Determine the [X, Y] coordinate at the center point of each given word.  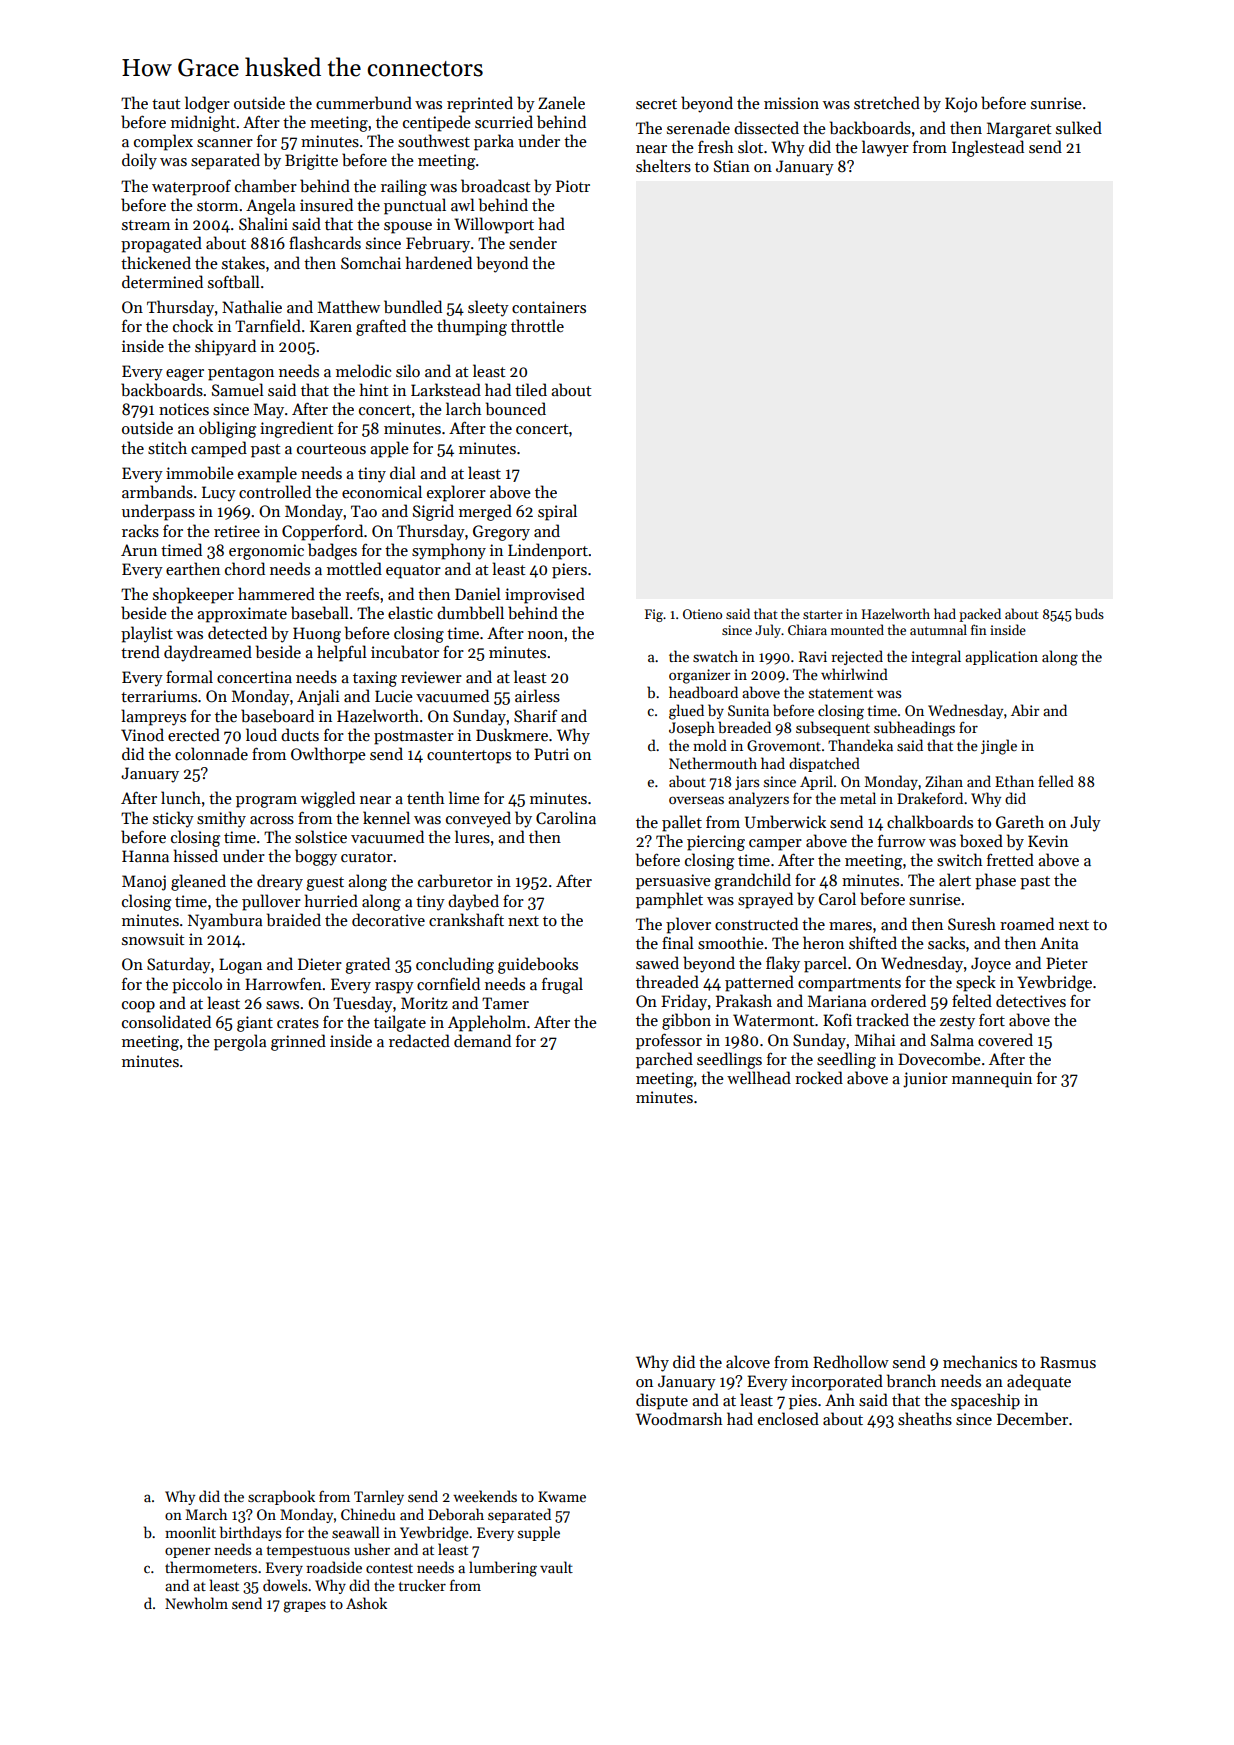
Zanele [561, 102]
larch [464, 408]
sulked [1079, 127]
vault [556, 1567]
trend [140, 651]
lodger [207, 104]
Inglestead [988, 148]
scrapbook [281, 1497]
